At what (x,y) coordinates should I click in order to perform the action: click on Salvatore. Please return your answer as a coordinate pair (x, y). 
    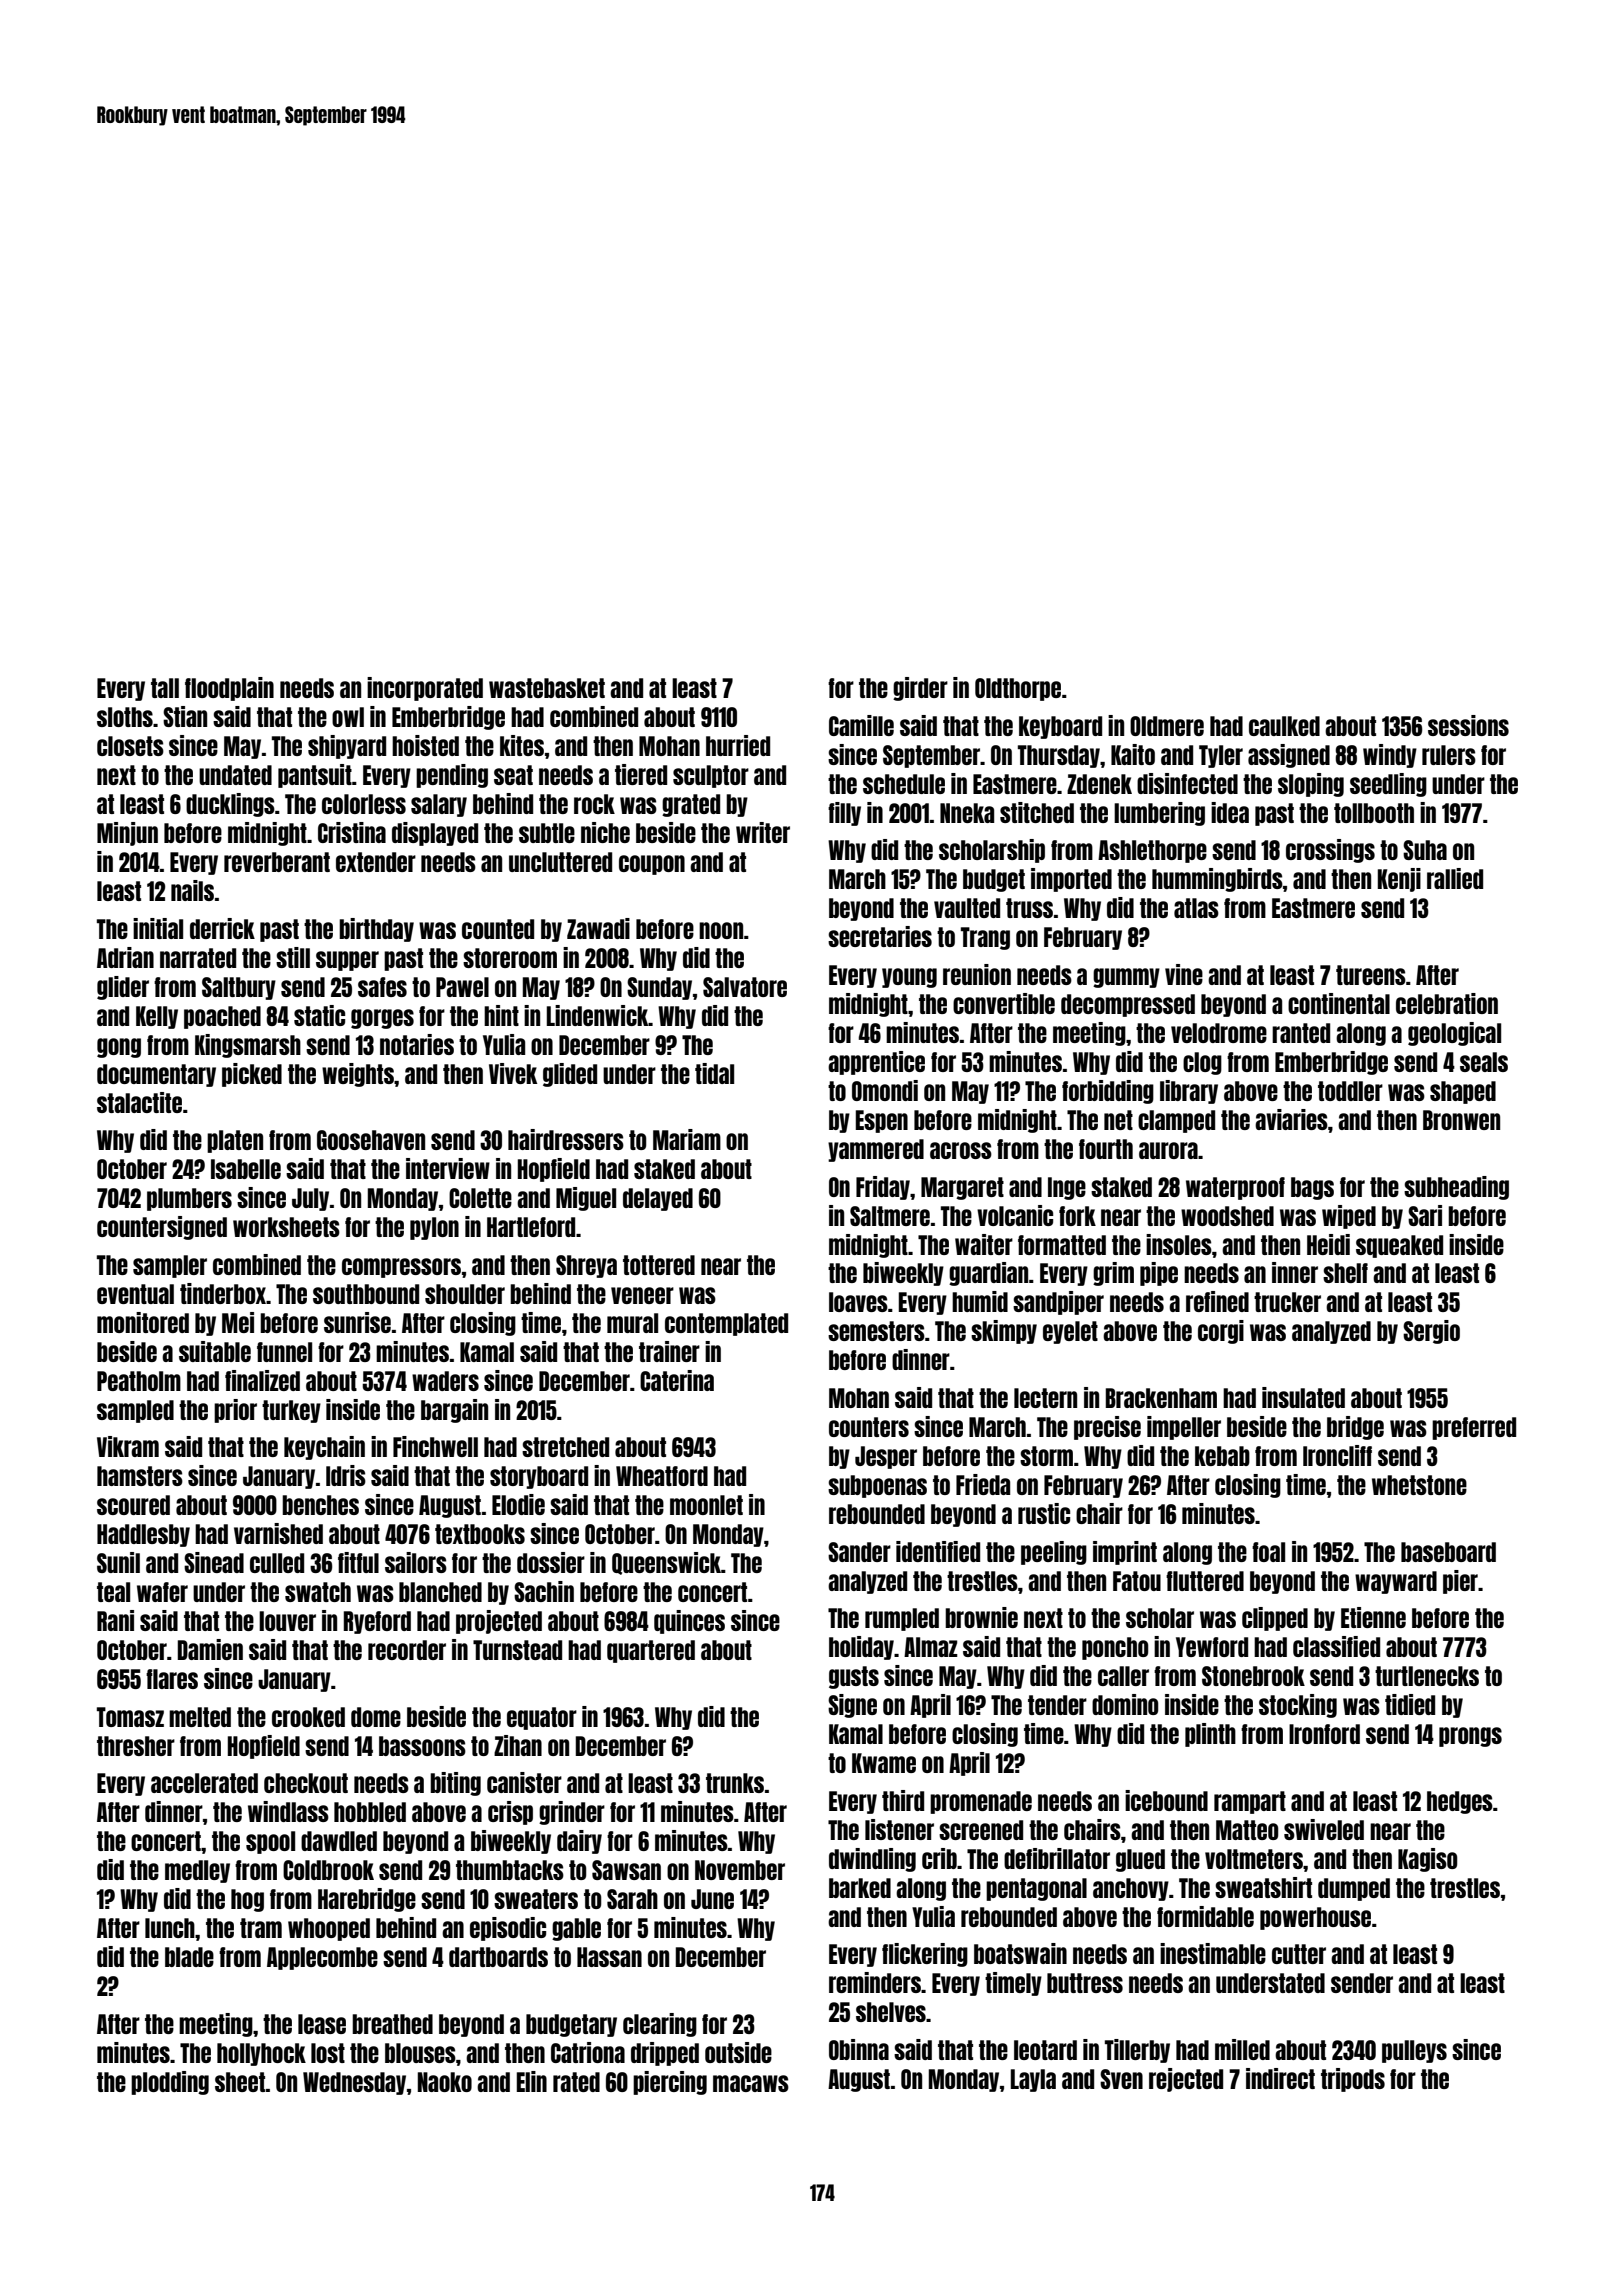
    Looking at the image, I should click on (745, 987).
